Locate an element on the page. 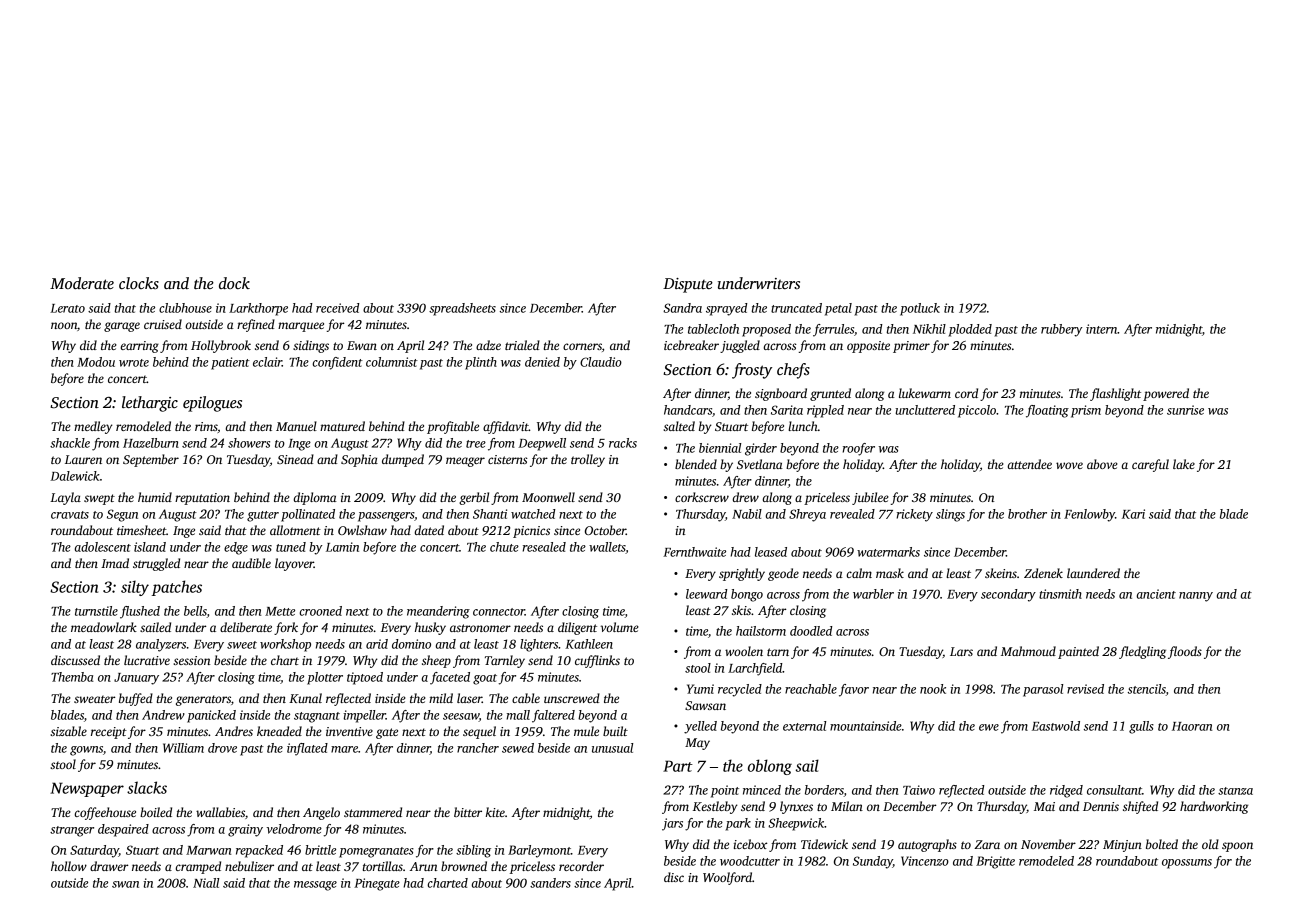  Lauren is located at coordinates (83, 459).
